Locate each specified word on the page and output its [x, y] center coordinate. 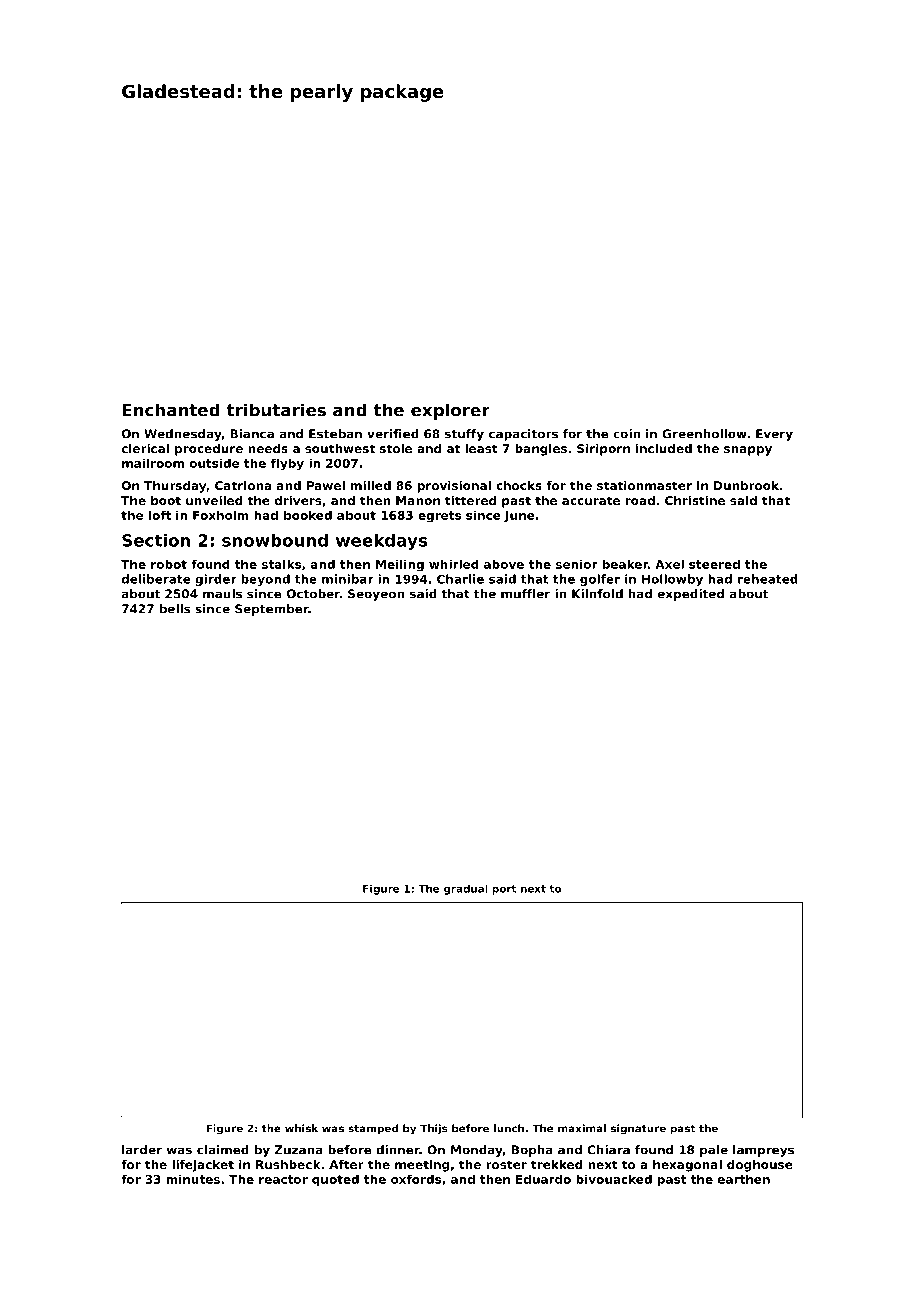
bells [175, 609]
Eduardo [543, 1179]
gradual [466, 890]
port [504, 890]
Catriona [243, 485]
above [504, 564]
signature [638, 1129]
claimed [223, 1150]
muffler [525, 594]
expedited [691, 595]
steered [714, 564]
